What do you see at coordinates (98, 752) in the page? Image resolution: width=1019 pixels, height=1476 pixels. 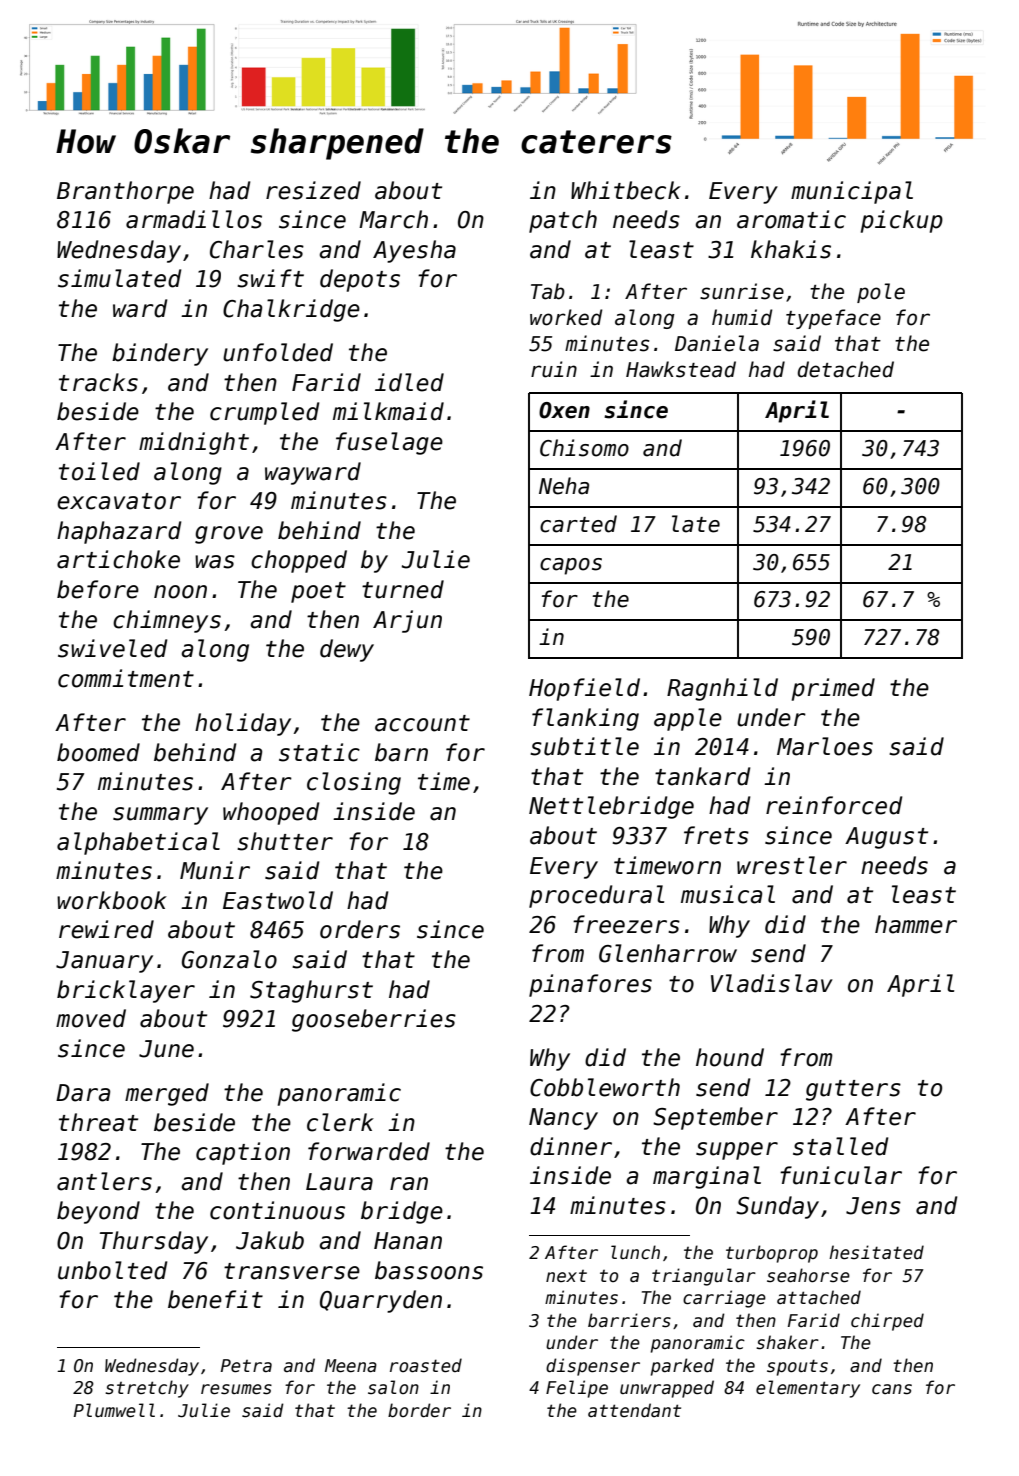 I see `boomed` at bounding box center [98, 752].
